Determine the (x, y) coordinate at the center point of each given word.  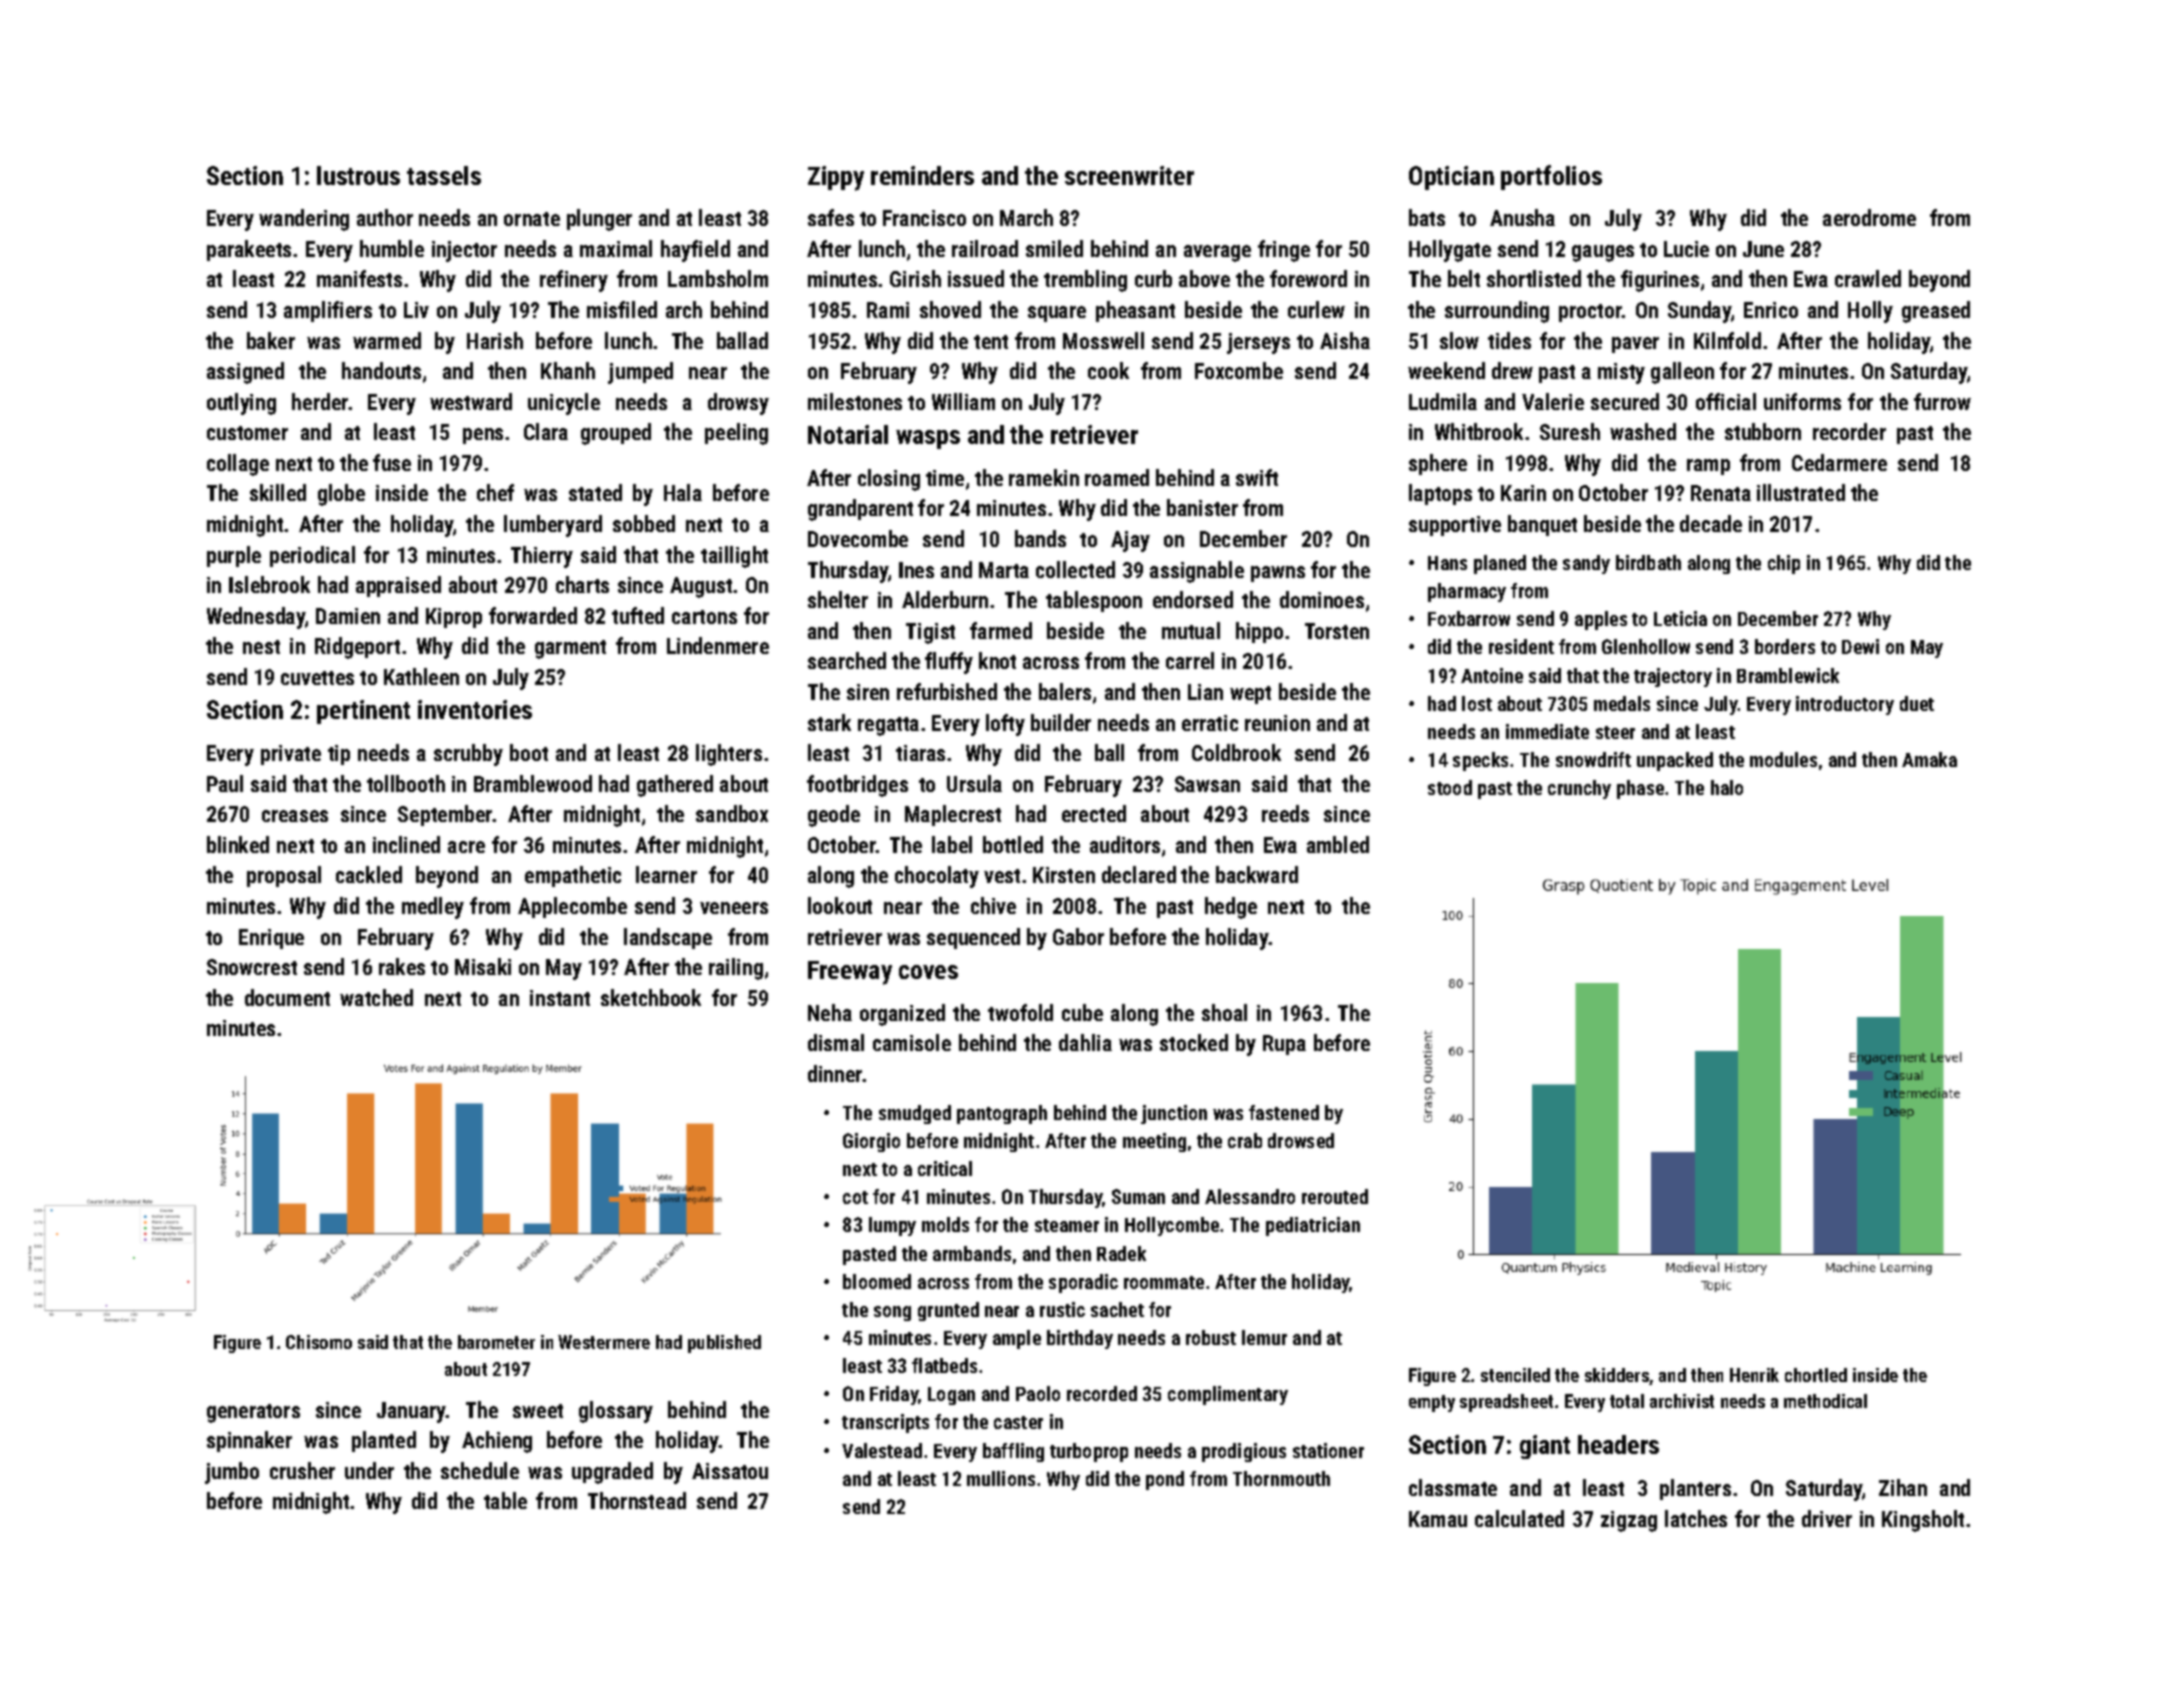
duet (1917, 703)
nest (261, 647)
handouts (381, 370)
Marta (1004, 570)
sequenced (973, 938)
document (287, 997)
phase (1640, 789)
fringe (1284, 251)
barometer (496, 1342)
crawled (1868, 278)
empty (1432, 1403)
